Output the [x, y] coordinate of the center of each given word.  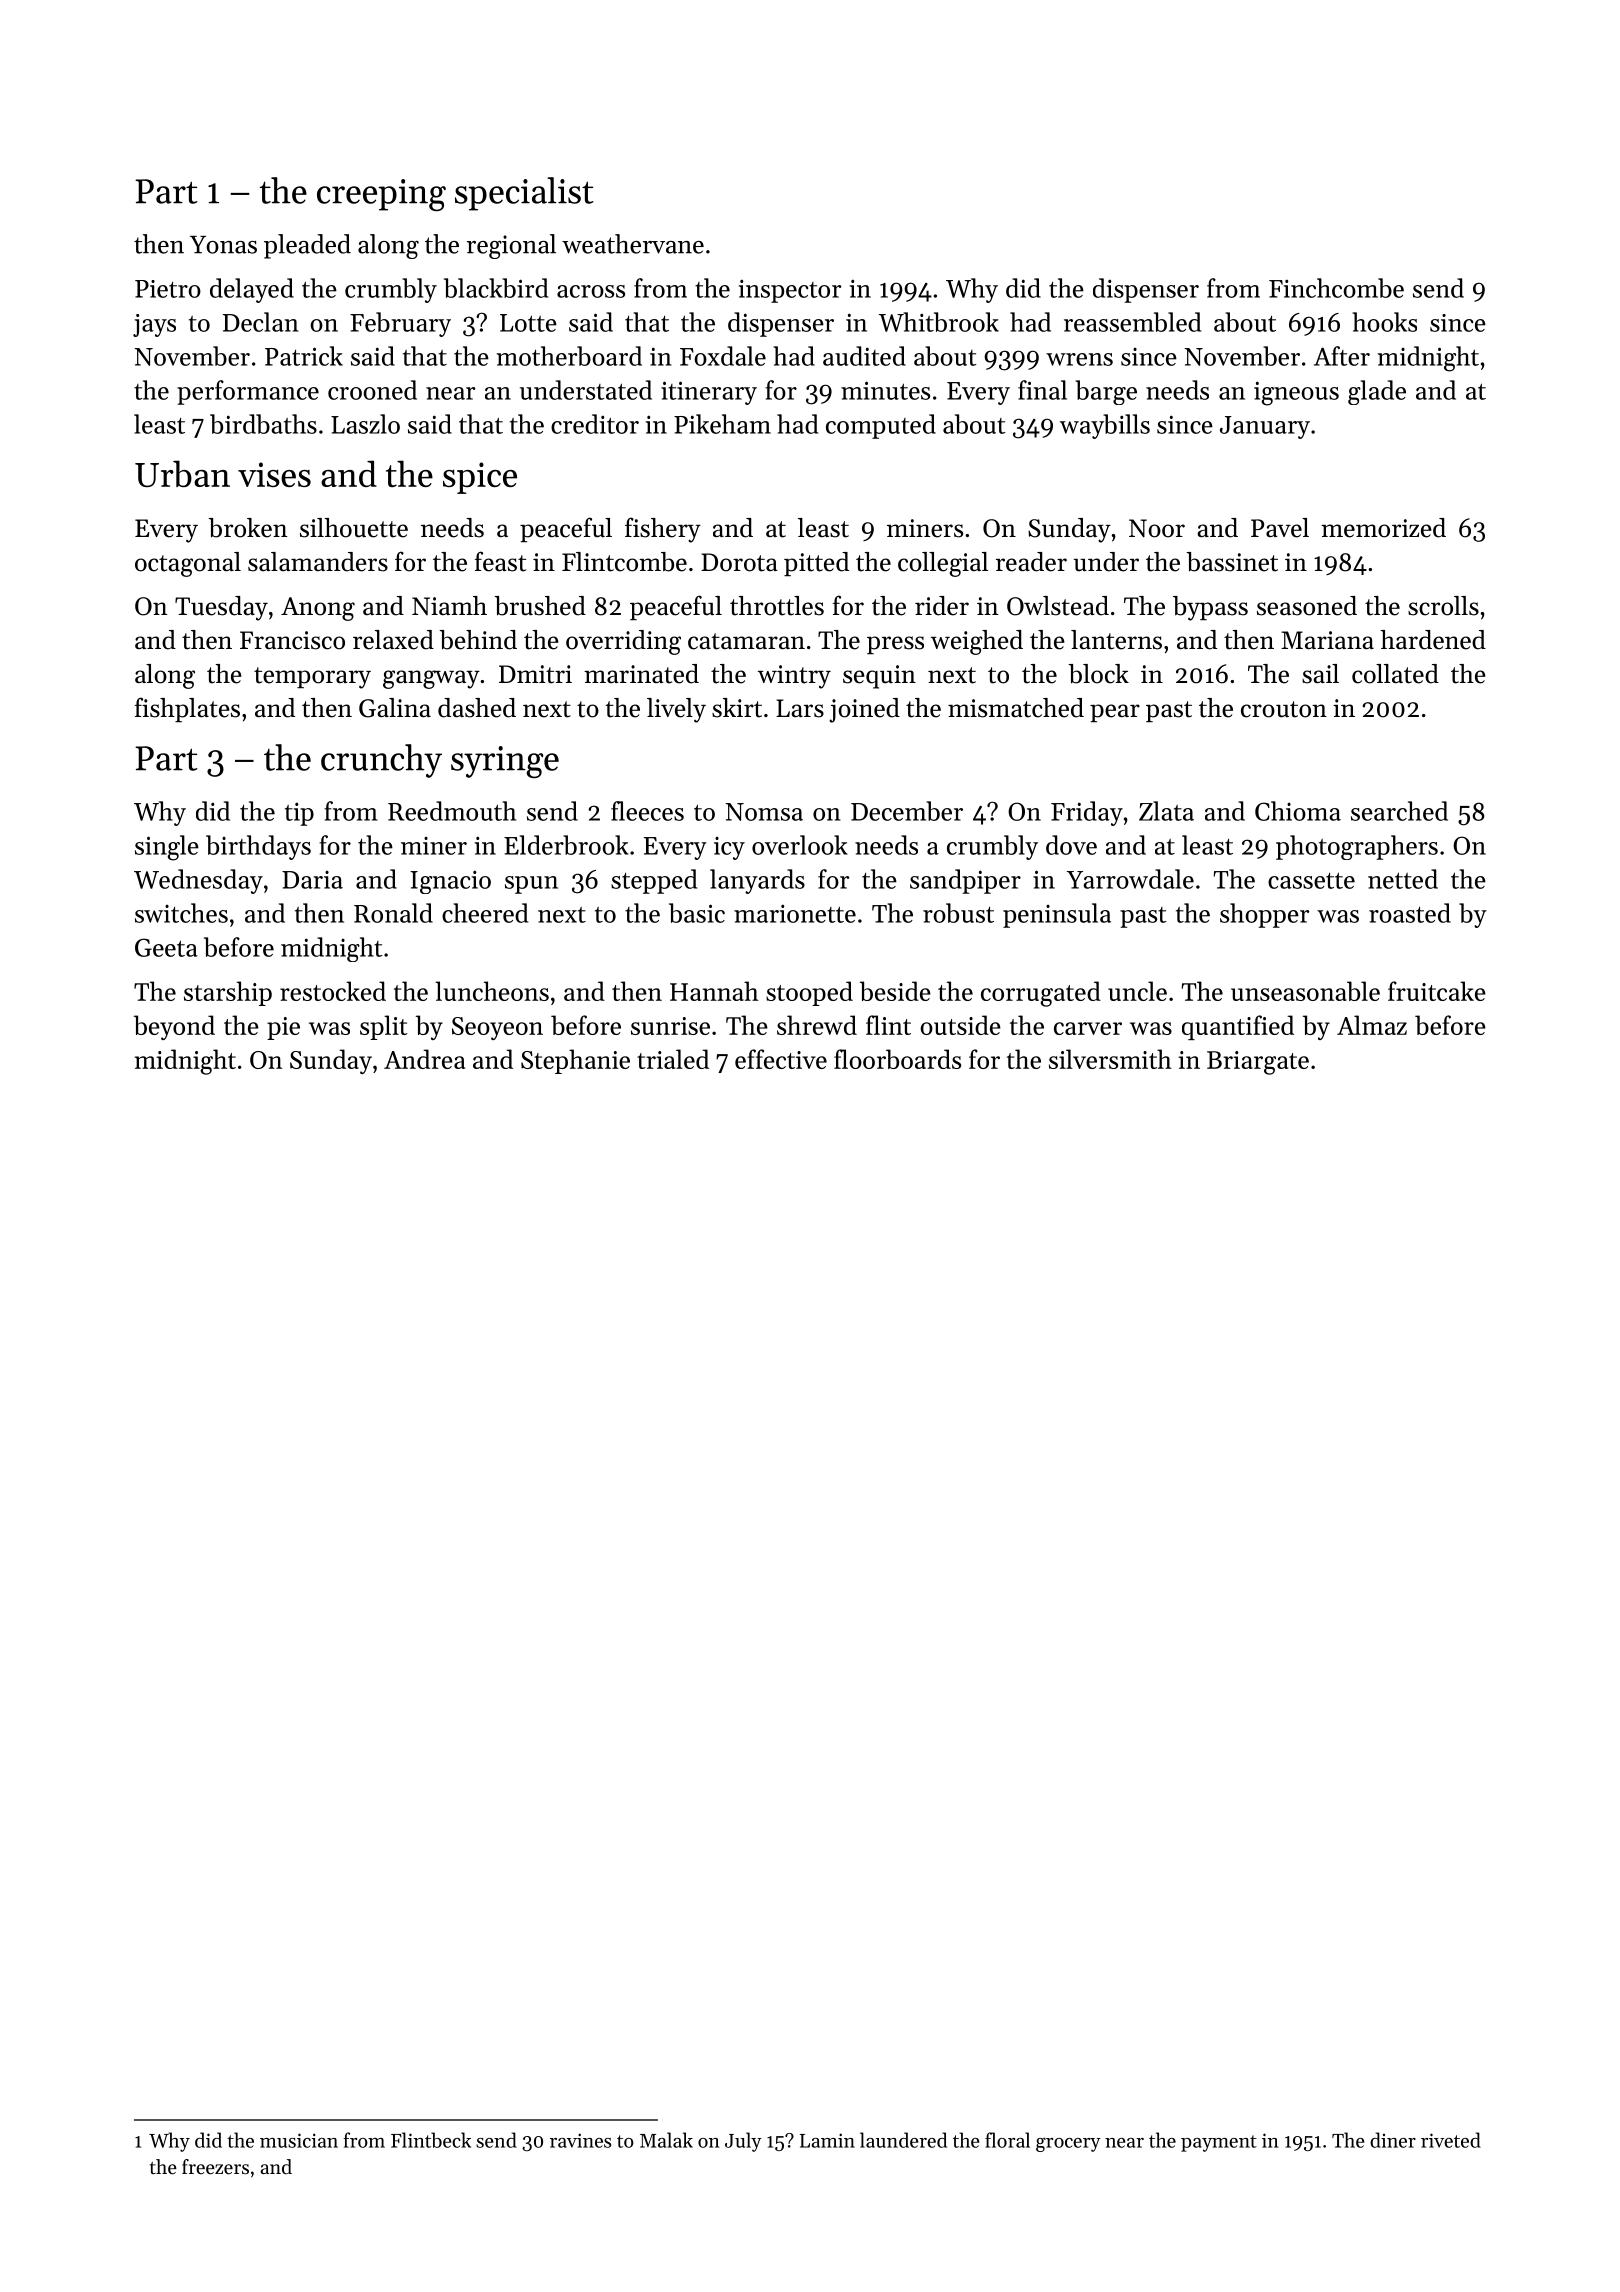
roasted [1410, 913]
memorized [1383, 528]
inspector [790, 291]
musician [299, 2140]
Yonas [223, 245]
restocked [333, 991]
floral [1007, 2140]
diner [1393, 2140]
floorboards [897, 1059]
